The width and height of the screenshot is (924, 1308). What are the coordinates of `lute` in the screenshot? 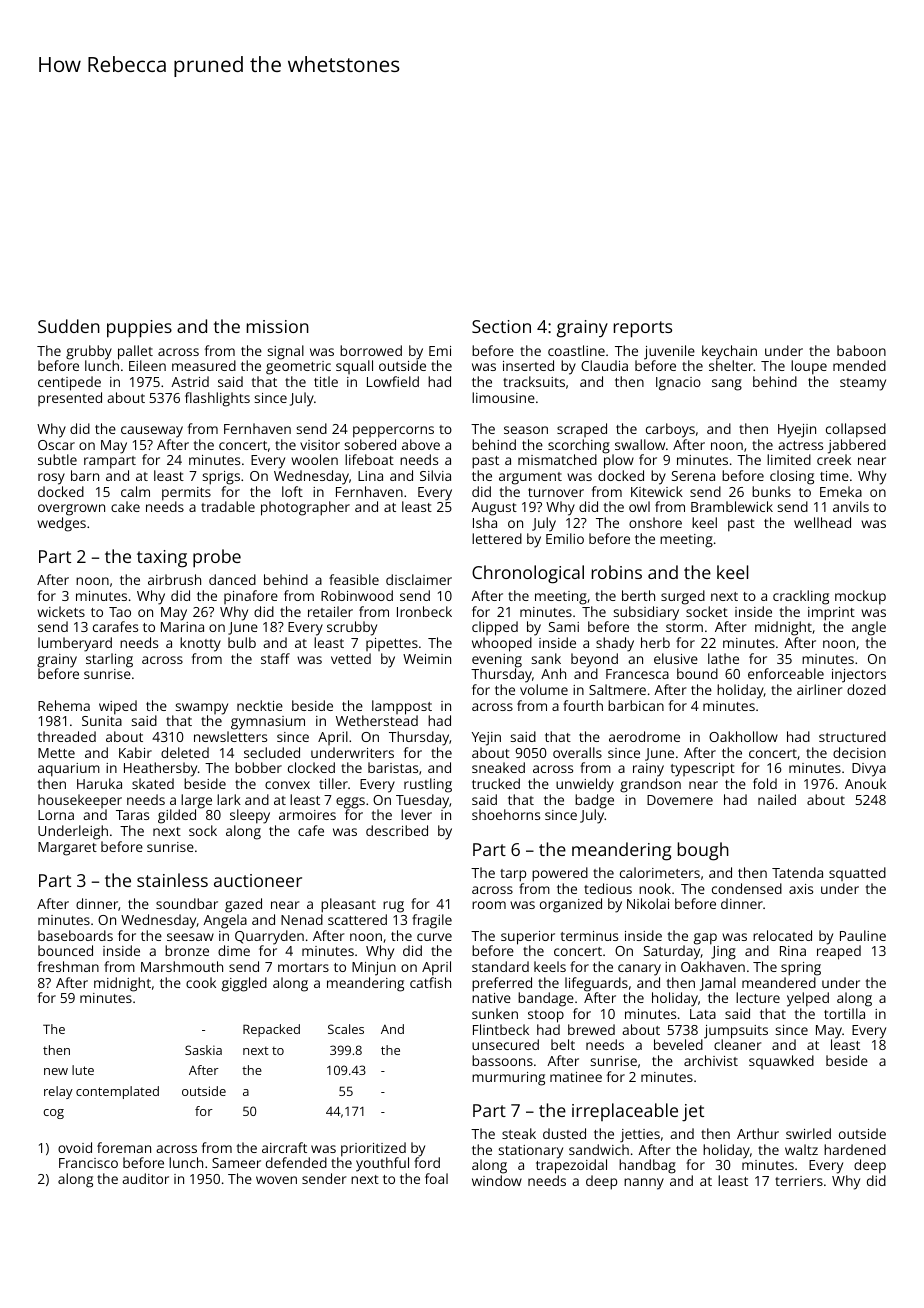 It's located at (83, 1070).
